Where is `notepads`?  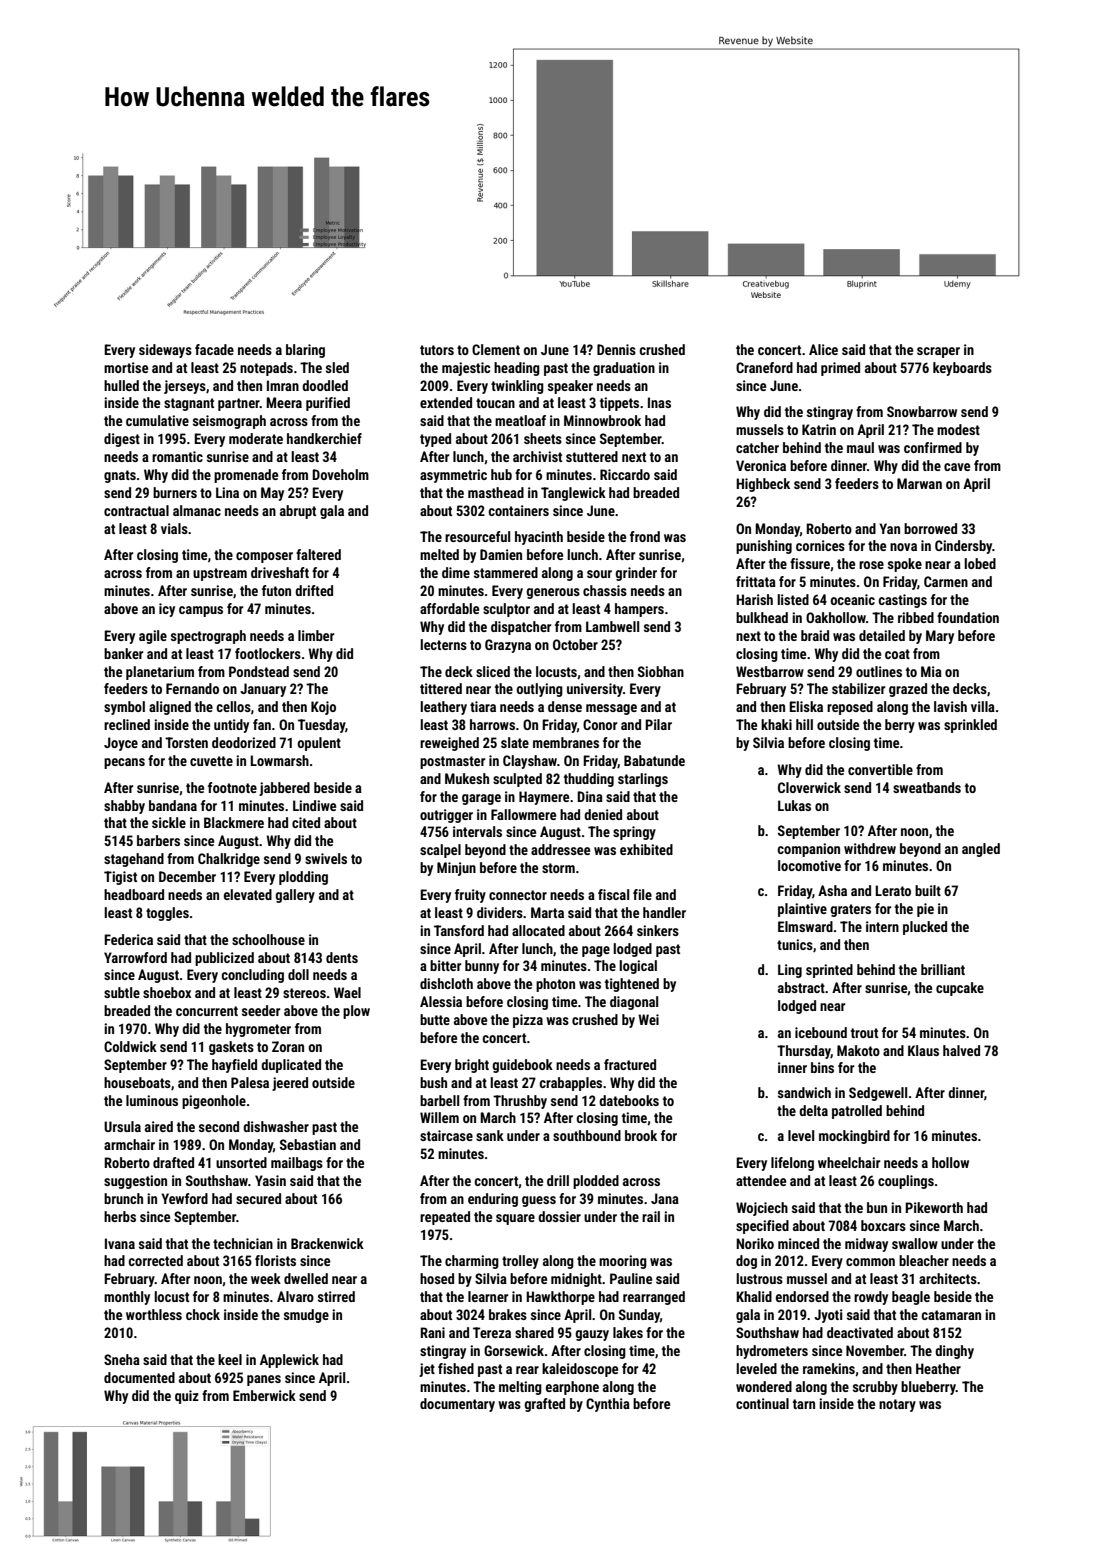 notepads is located at coordinates (266, 369).
